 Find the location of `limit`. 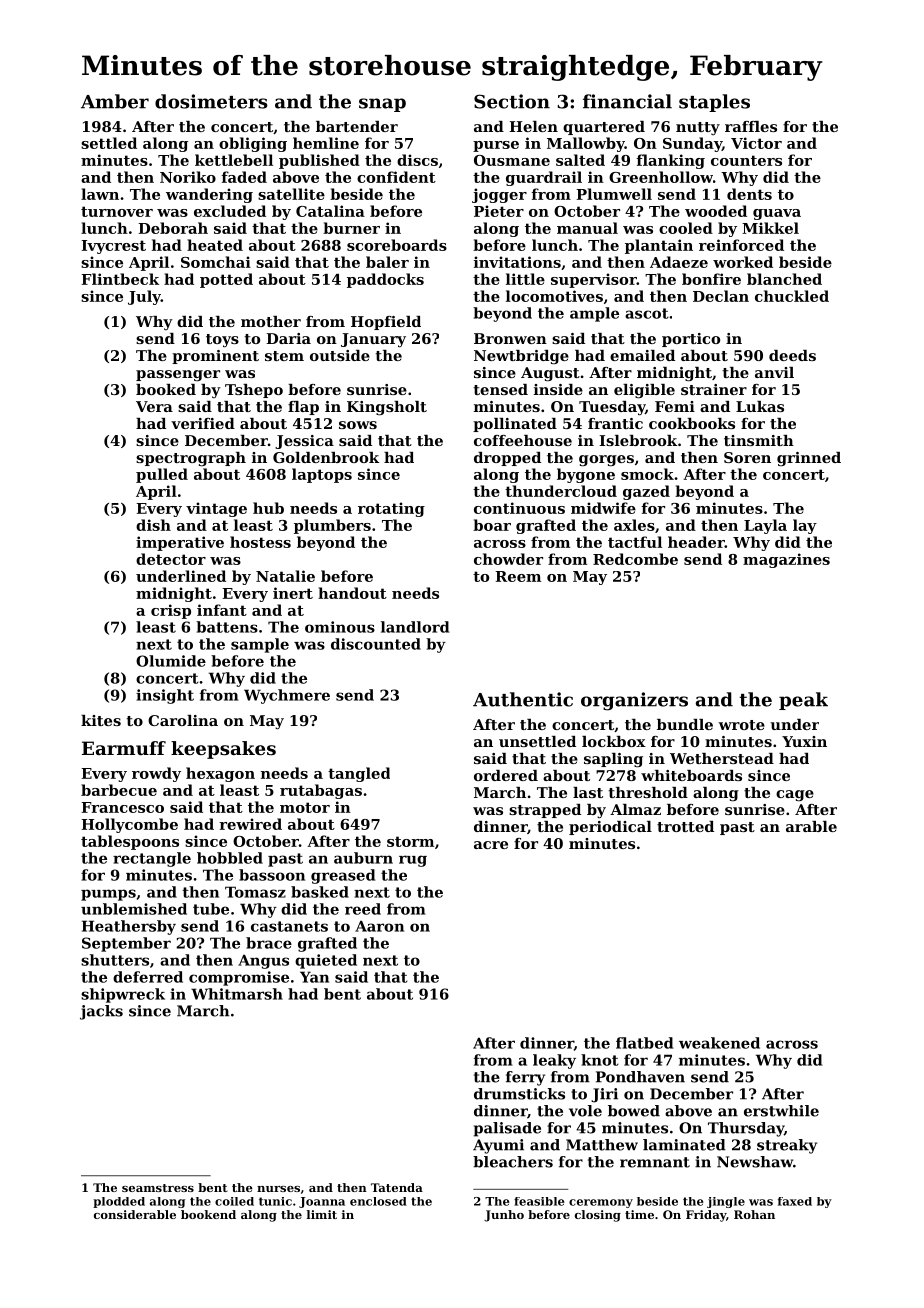

limit is located at coordinates (322, 1214).
